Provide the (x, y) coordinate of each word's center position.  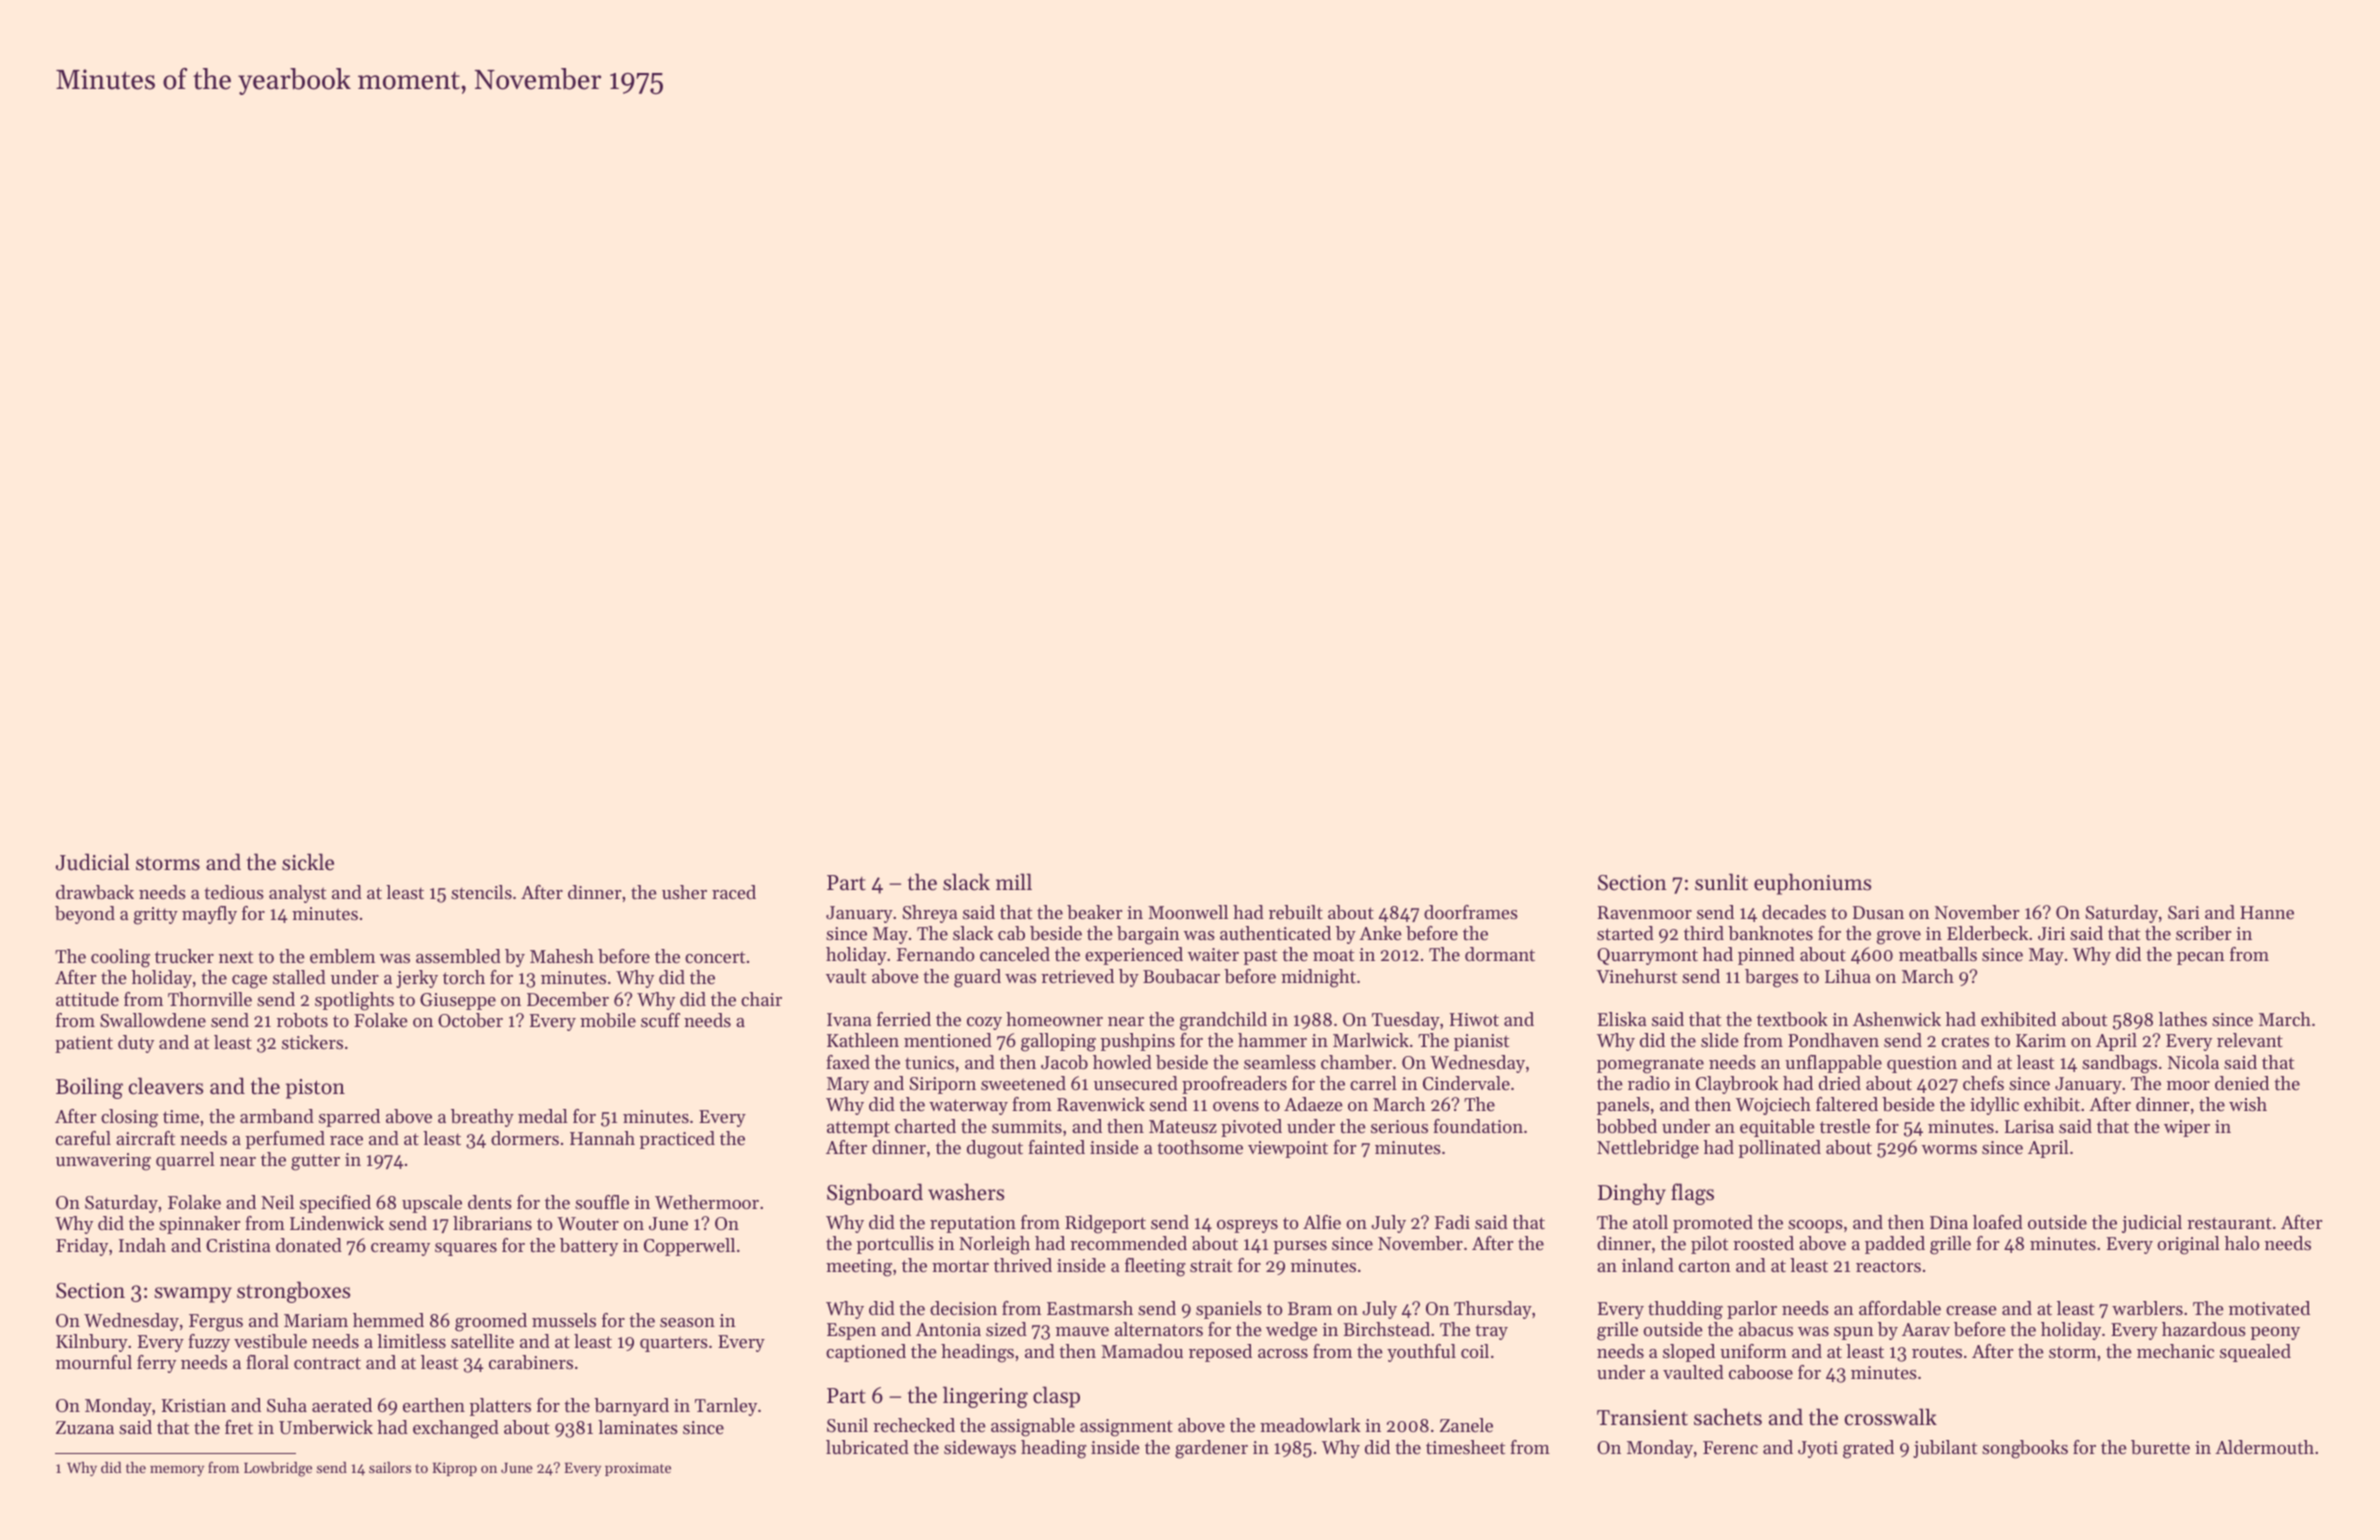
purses (1300, 1247)
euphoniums (1812, 884)
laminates (638, 1427)
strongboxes (293, 1292)
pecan (2201, 958)
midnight (1318, 978)
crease (1971, 1310)
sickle (308, 862)
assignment (1126, 1428)
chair (761, 999)
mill (1014, 881)
